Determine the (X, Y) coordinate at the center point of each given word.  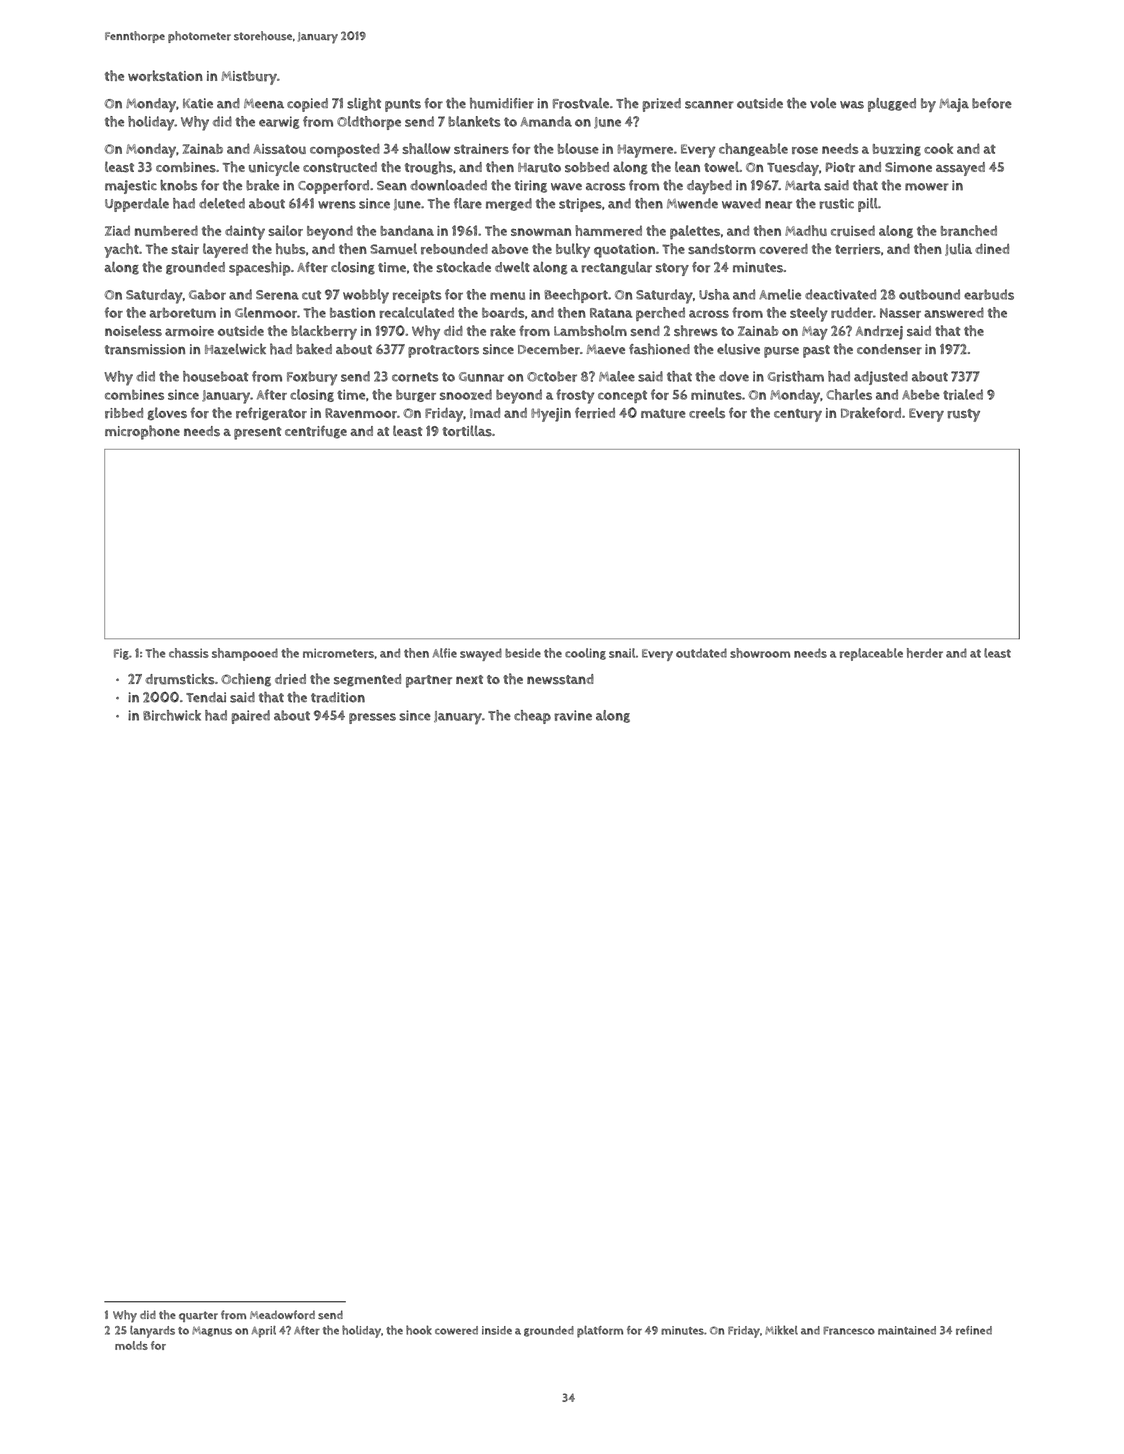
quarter (198, 1316)
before (992, 103)
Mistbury (249, 78)
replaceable (871, 654)
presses (372, 718)
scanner (709, 105)
